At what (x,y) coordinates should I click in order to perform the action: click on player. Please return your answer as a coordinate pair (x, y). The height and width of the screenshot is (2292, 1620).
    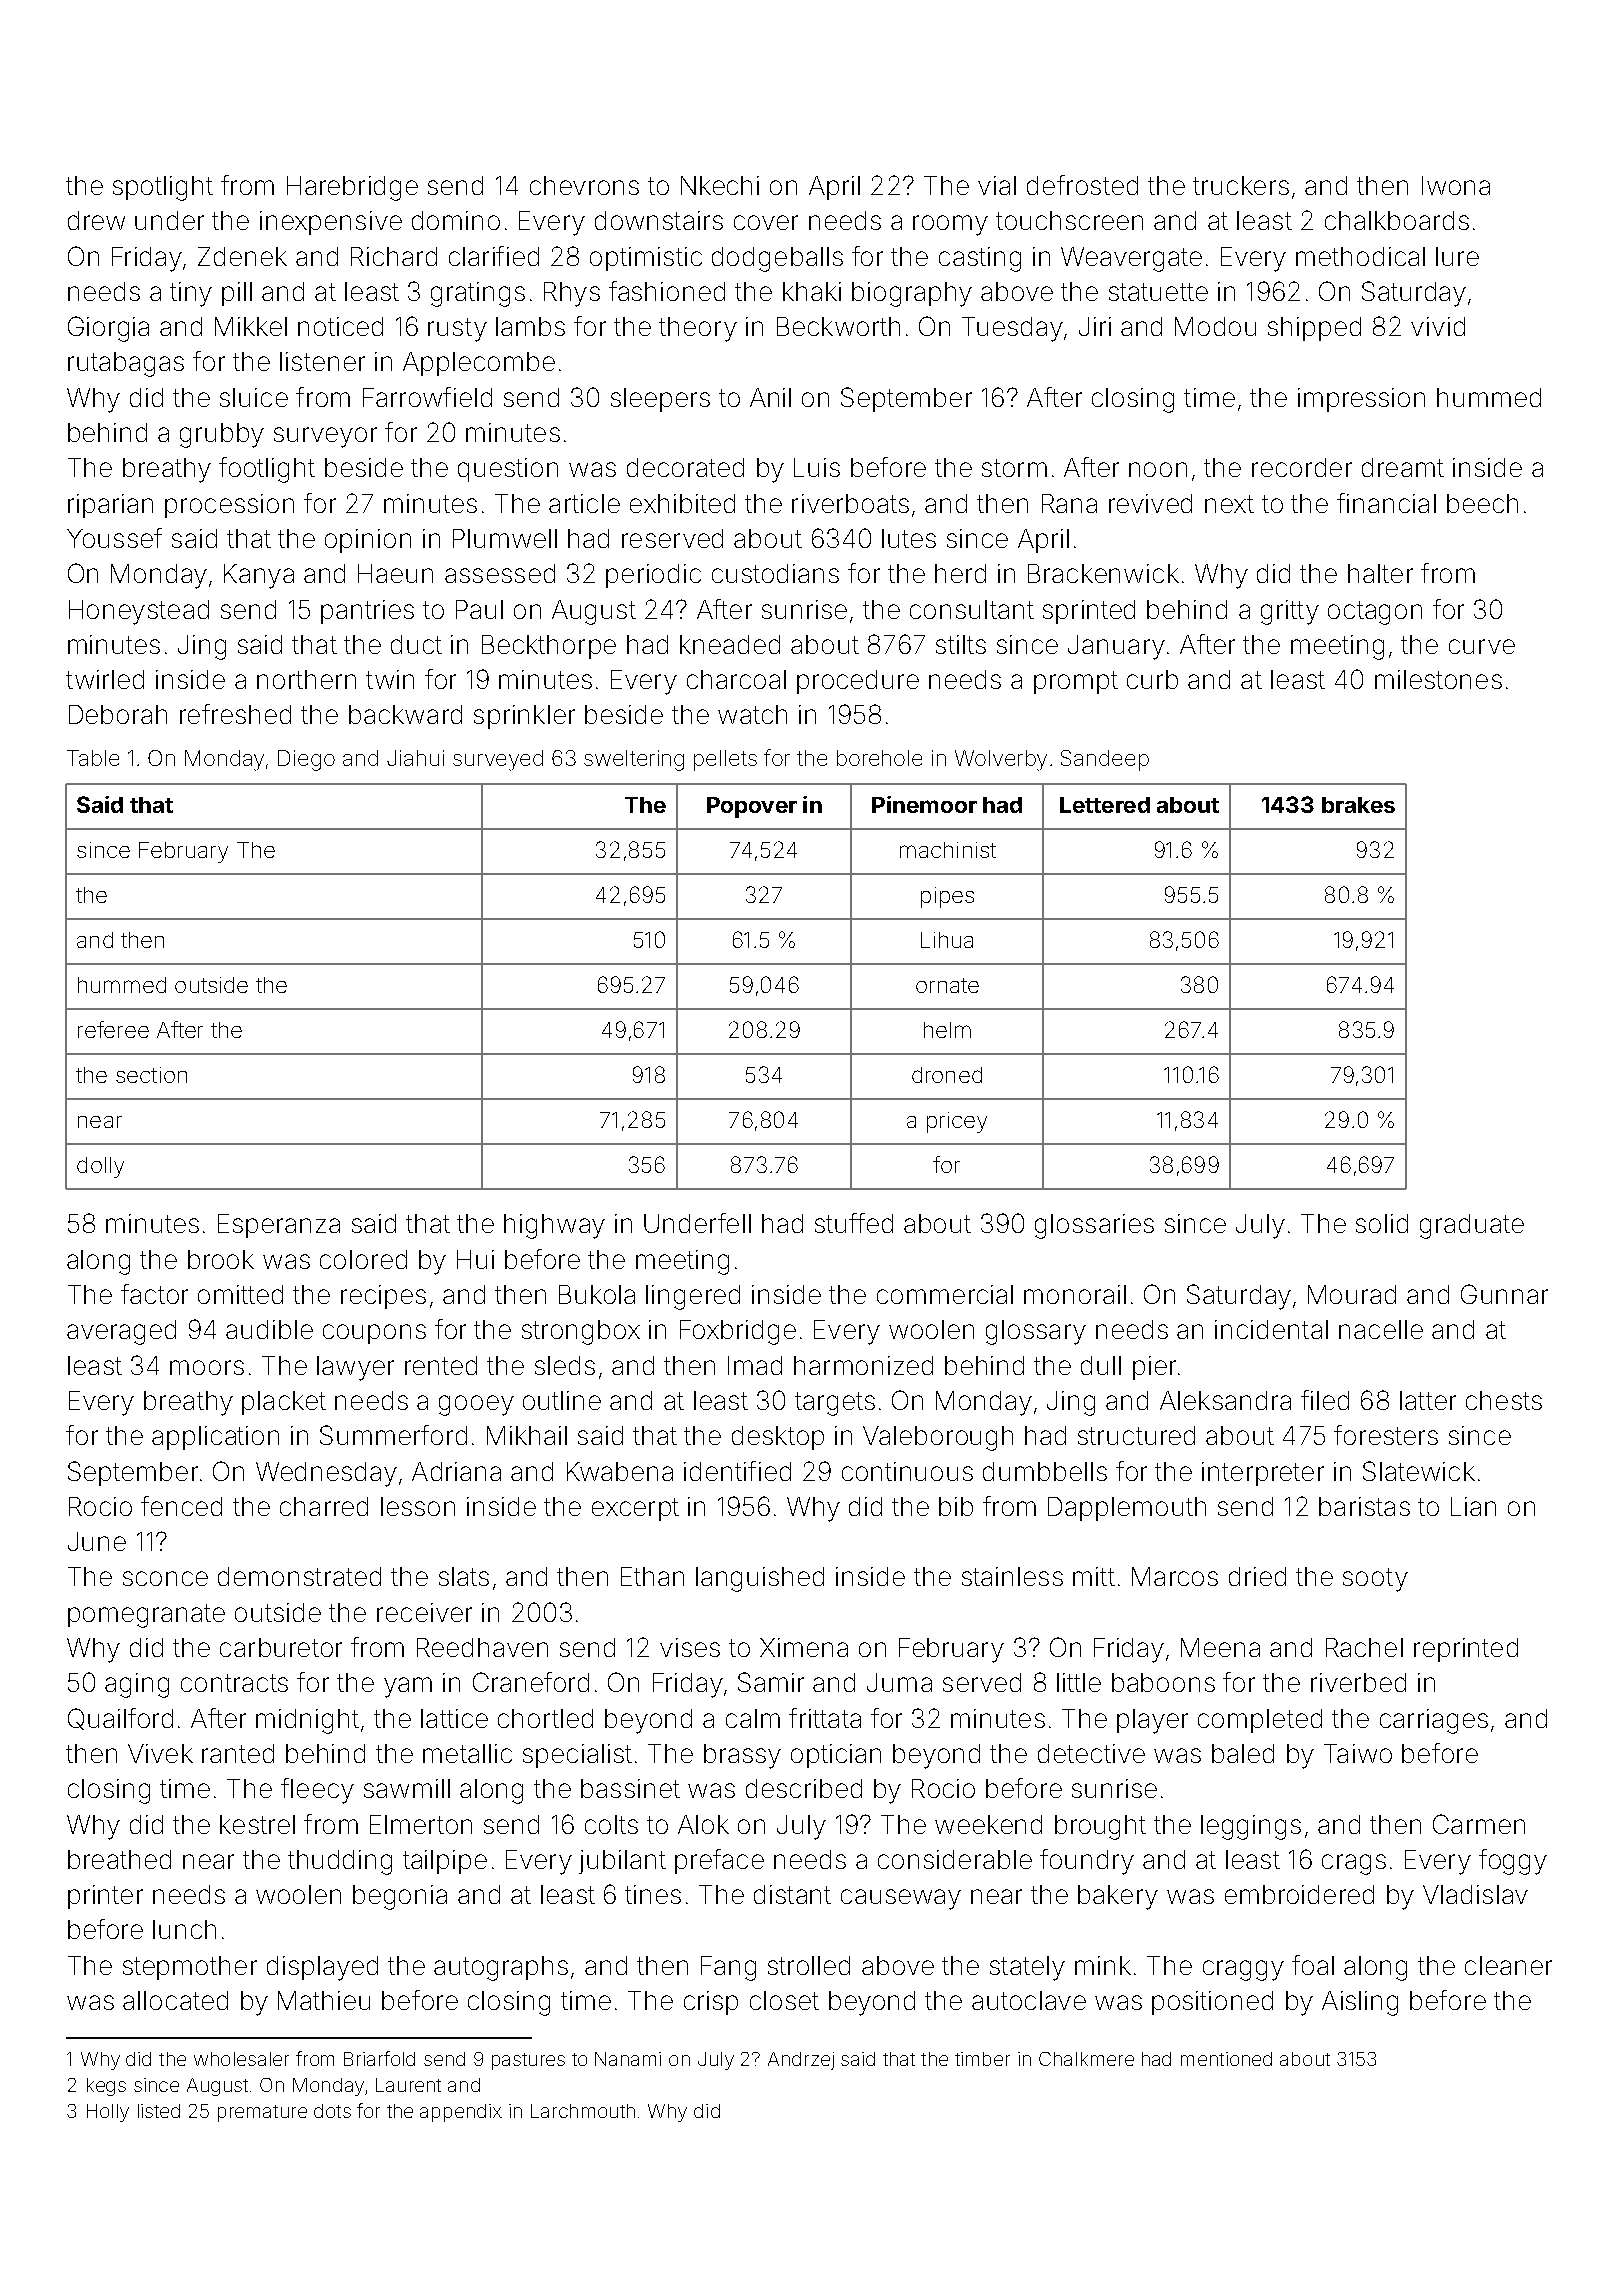
    Looking at the image, I should click on (1152, 1721).
